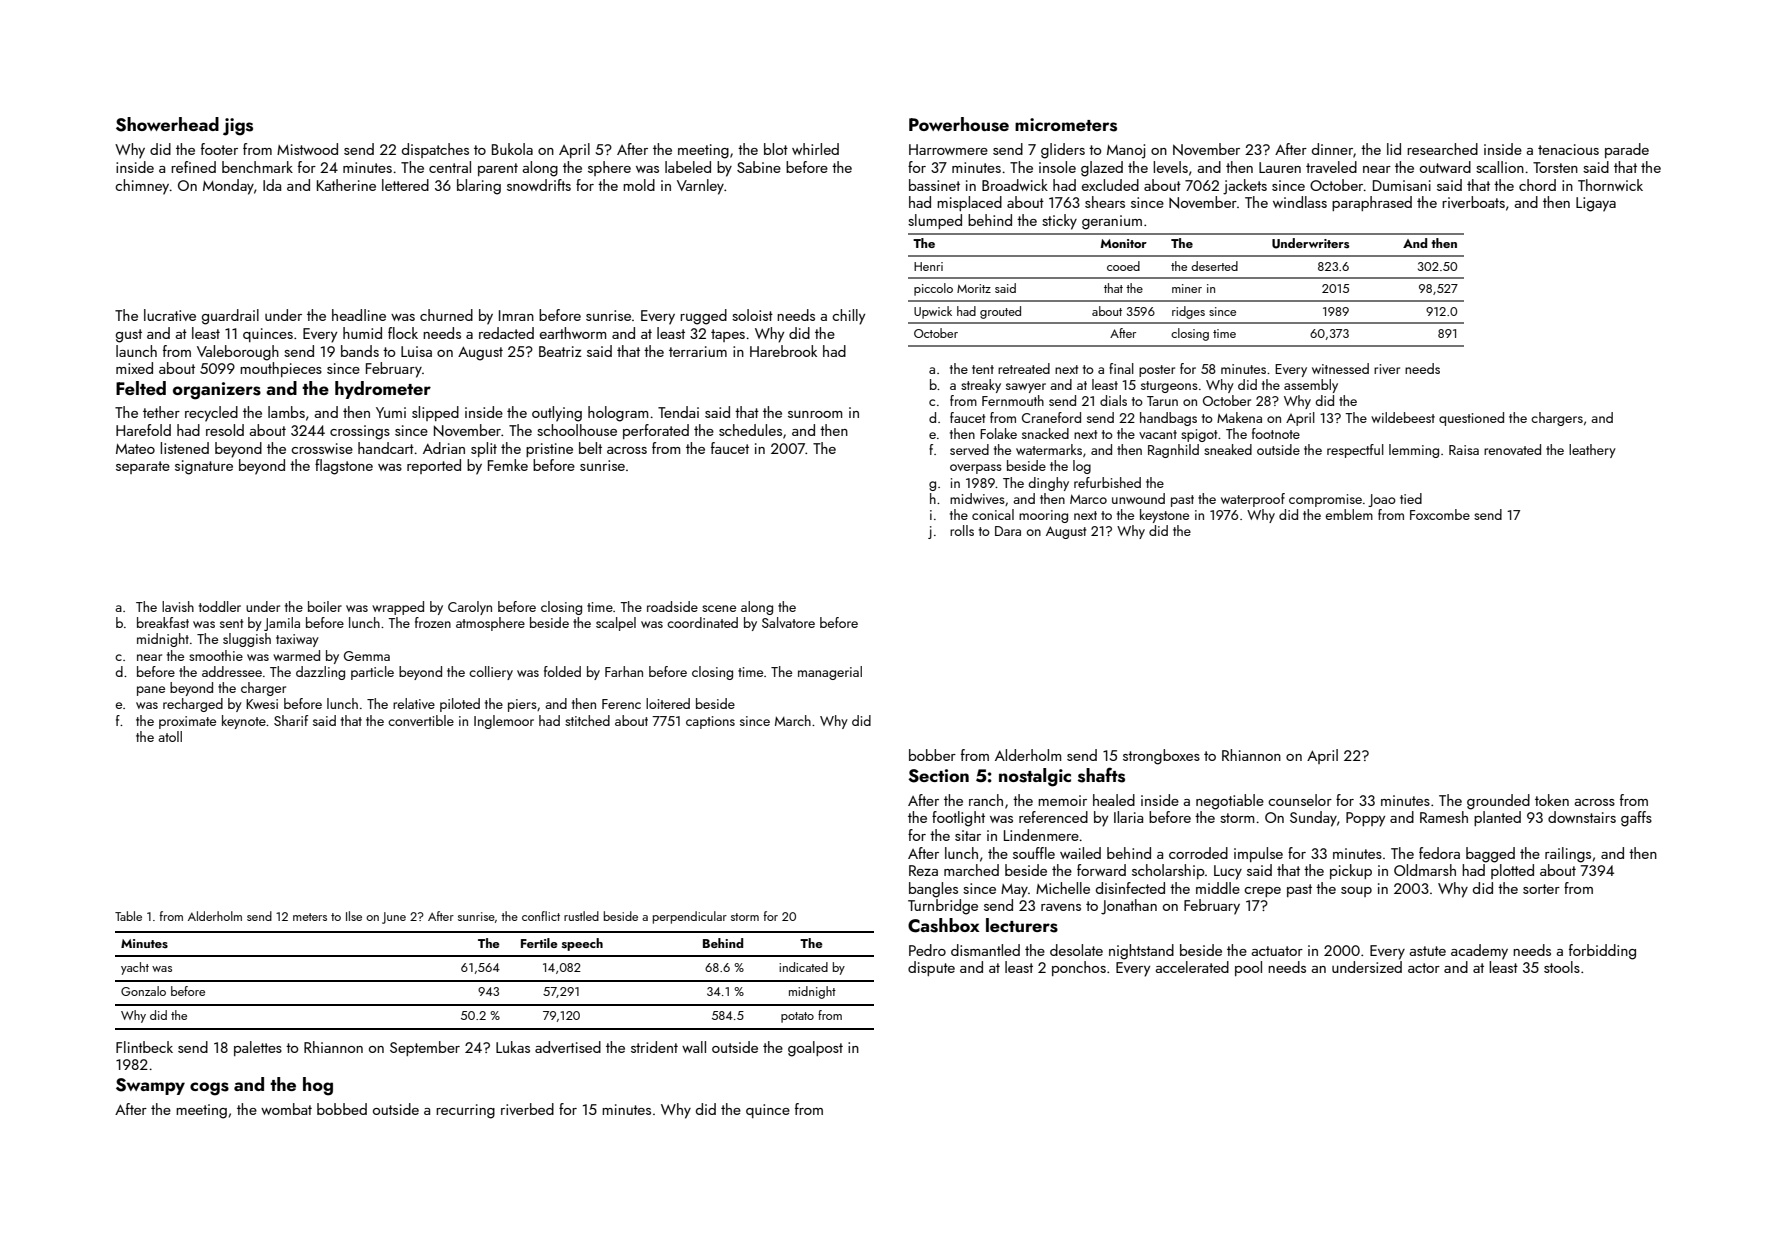  I want to click on loitered, so click(668, 703).
